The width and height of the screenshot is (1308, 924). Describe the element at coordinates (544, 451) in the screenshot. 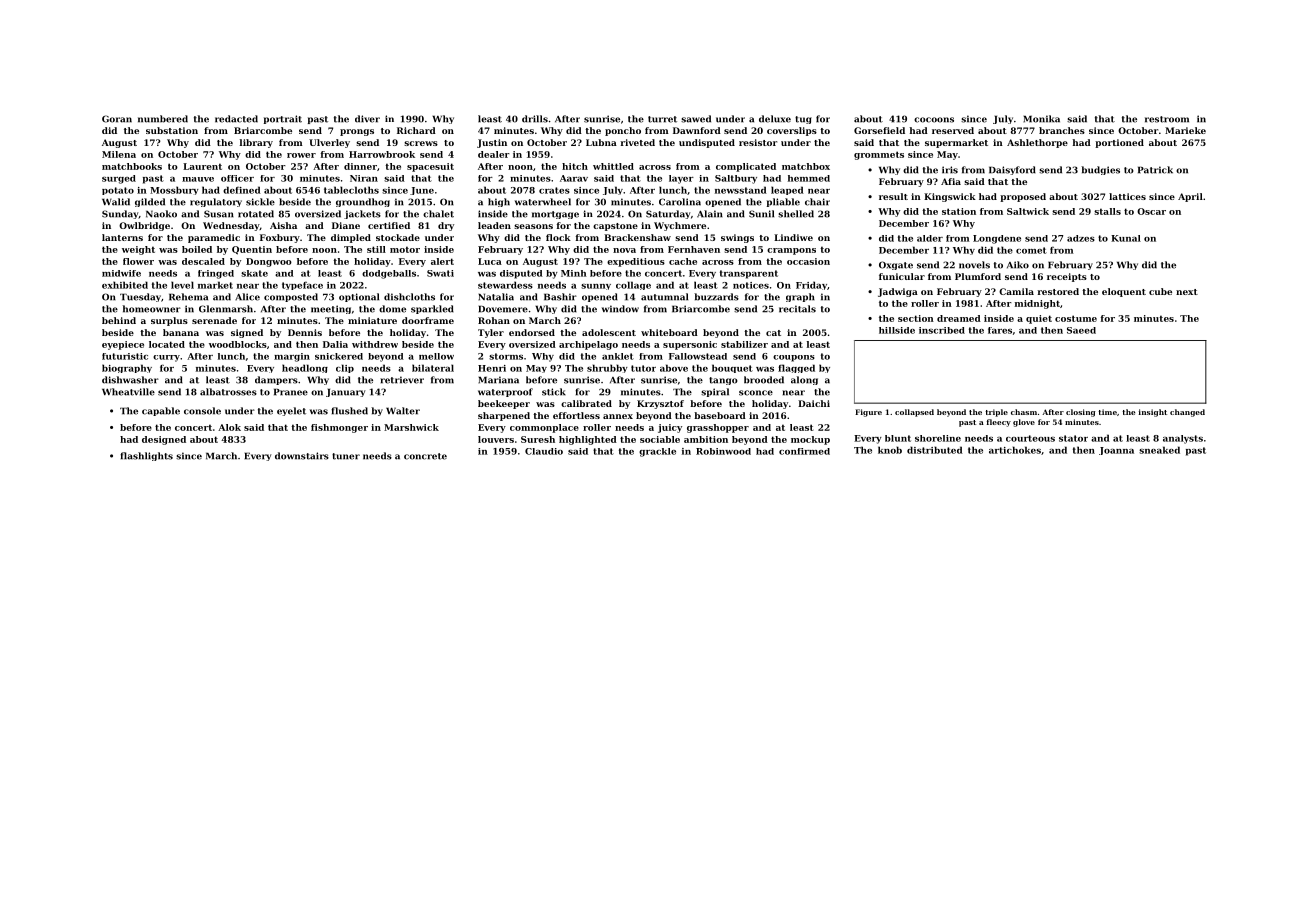

I see `Claudio` at that location.
